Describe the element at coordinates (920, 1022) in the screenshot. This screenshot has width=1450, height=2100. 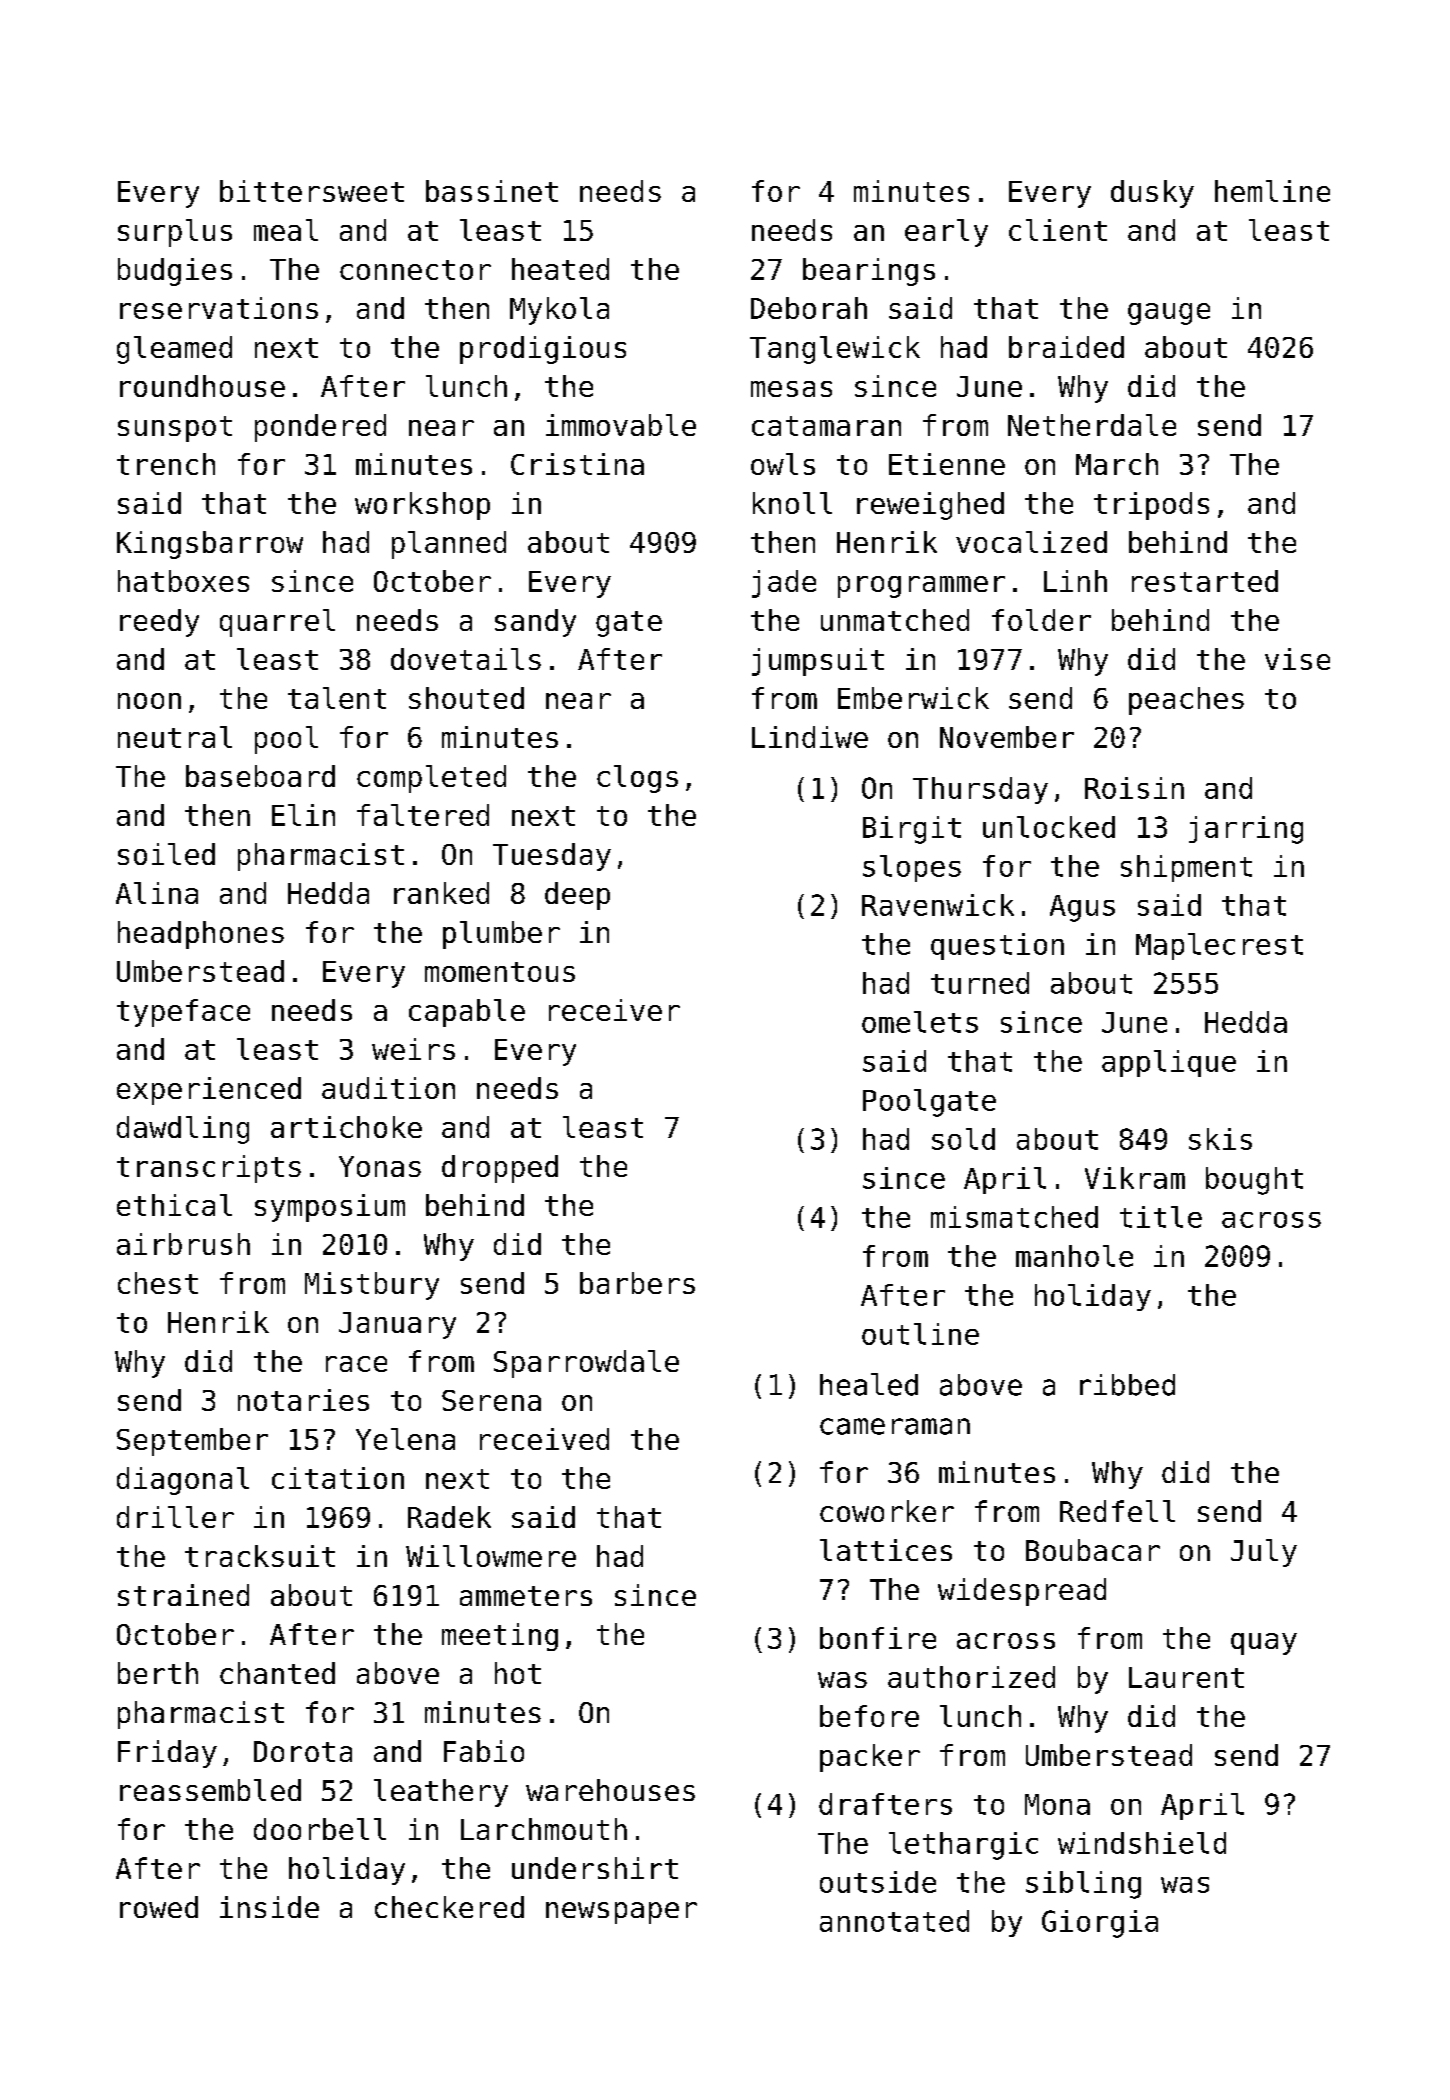
I see `omelets` at that location.
